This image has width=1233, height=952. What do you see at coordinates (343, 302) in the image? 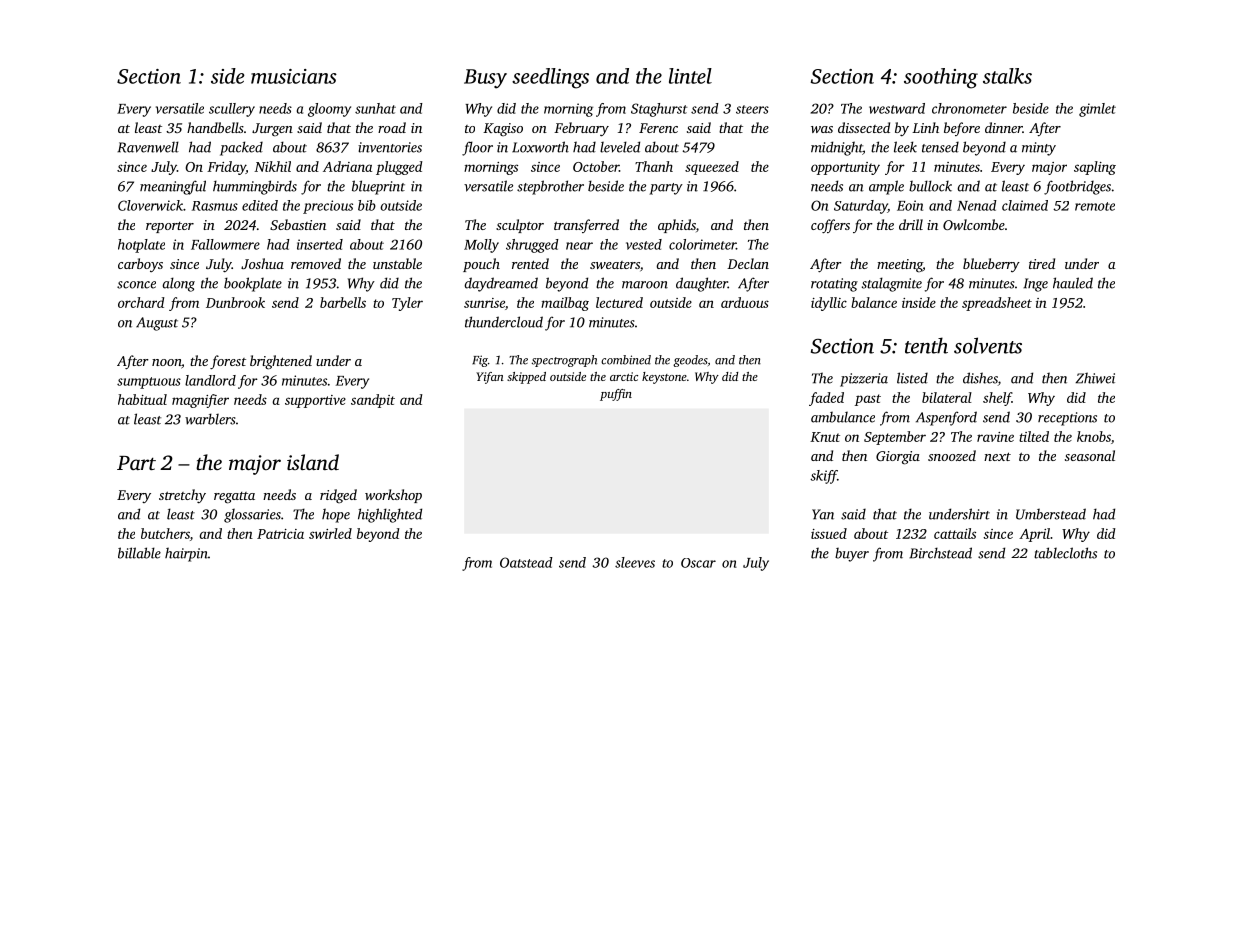
I see `barbells` at bounding box center [343, 302].
